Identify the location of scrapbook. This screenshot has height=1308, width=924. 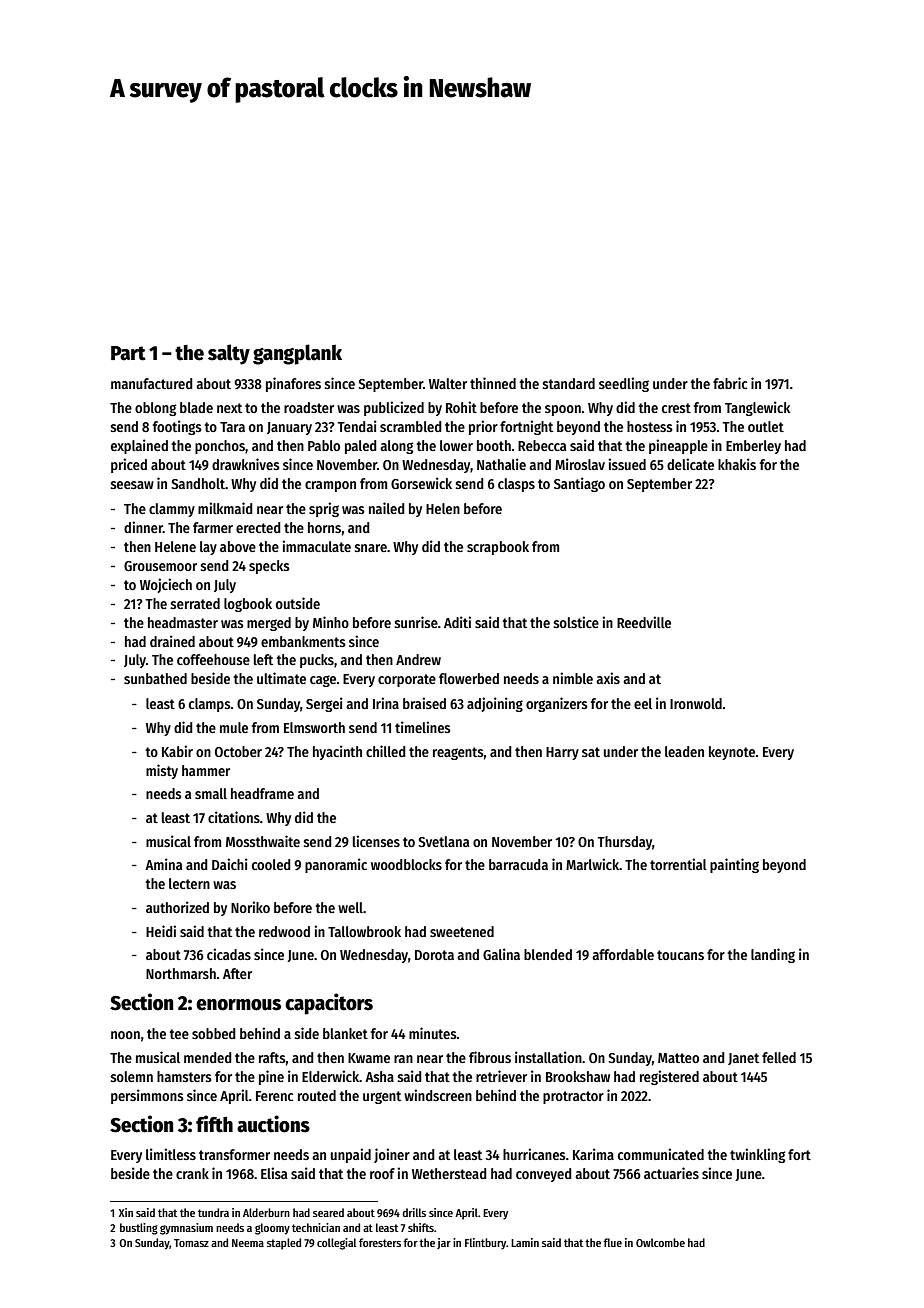
(498, 548).
